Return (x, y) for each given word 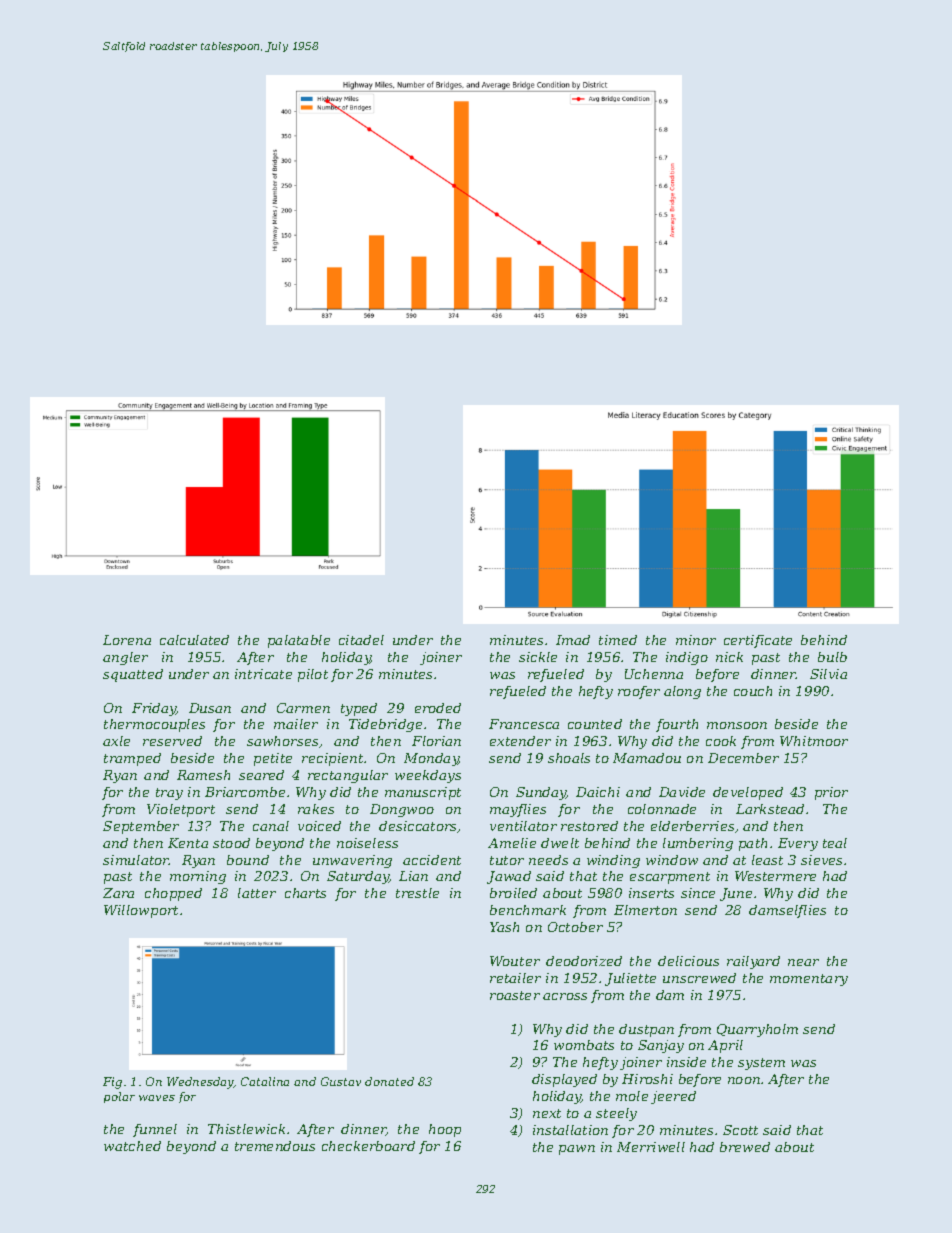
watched (132, 1146)
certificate (758, 641)
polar (119, 1097)
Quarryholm (757, 1030)
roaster (515, 995)
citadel (361, 640)
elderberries (692, 826)
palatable (299, 641)
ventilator (523, 826)
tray (169, 794)
